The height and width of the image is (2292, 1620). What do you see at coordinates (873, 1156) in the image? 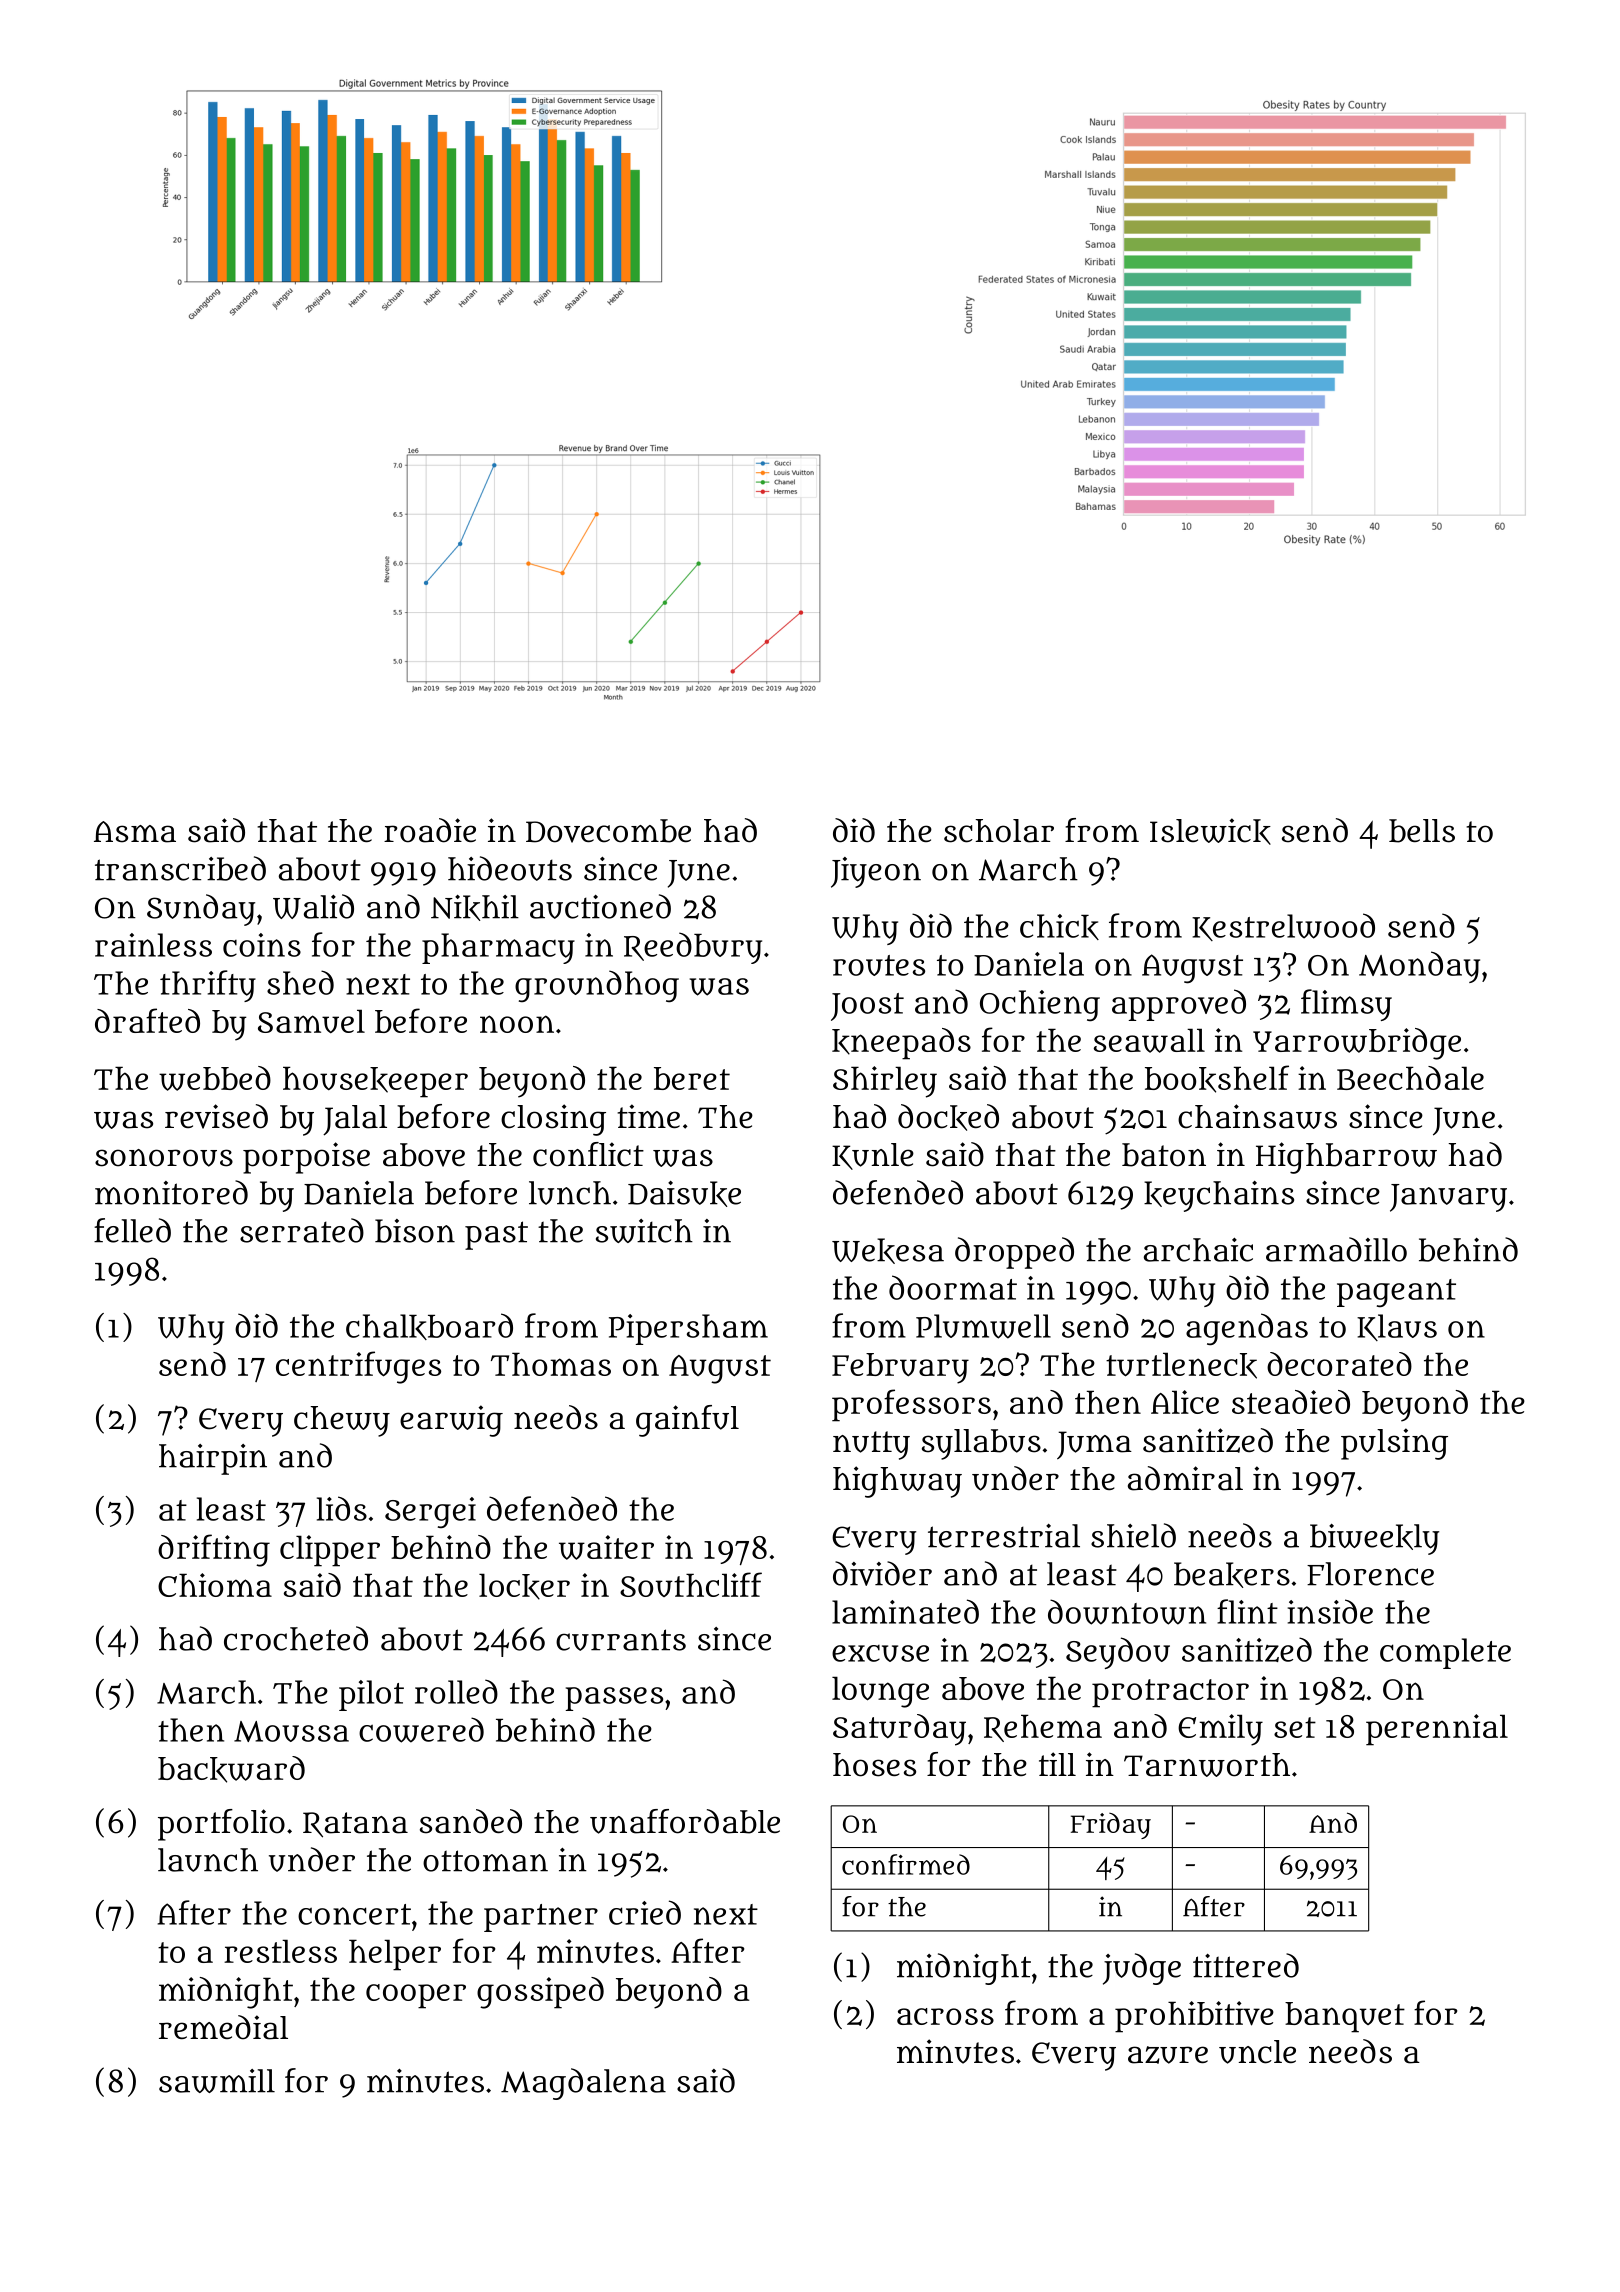
I see `Kunle` at bounding box center [873, 1156].
